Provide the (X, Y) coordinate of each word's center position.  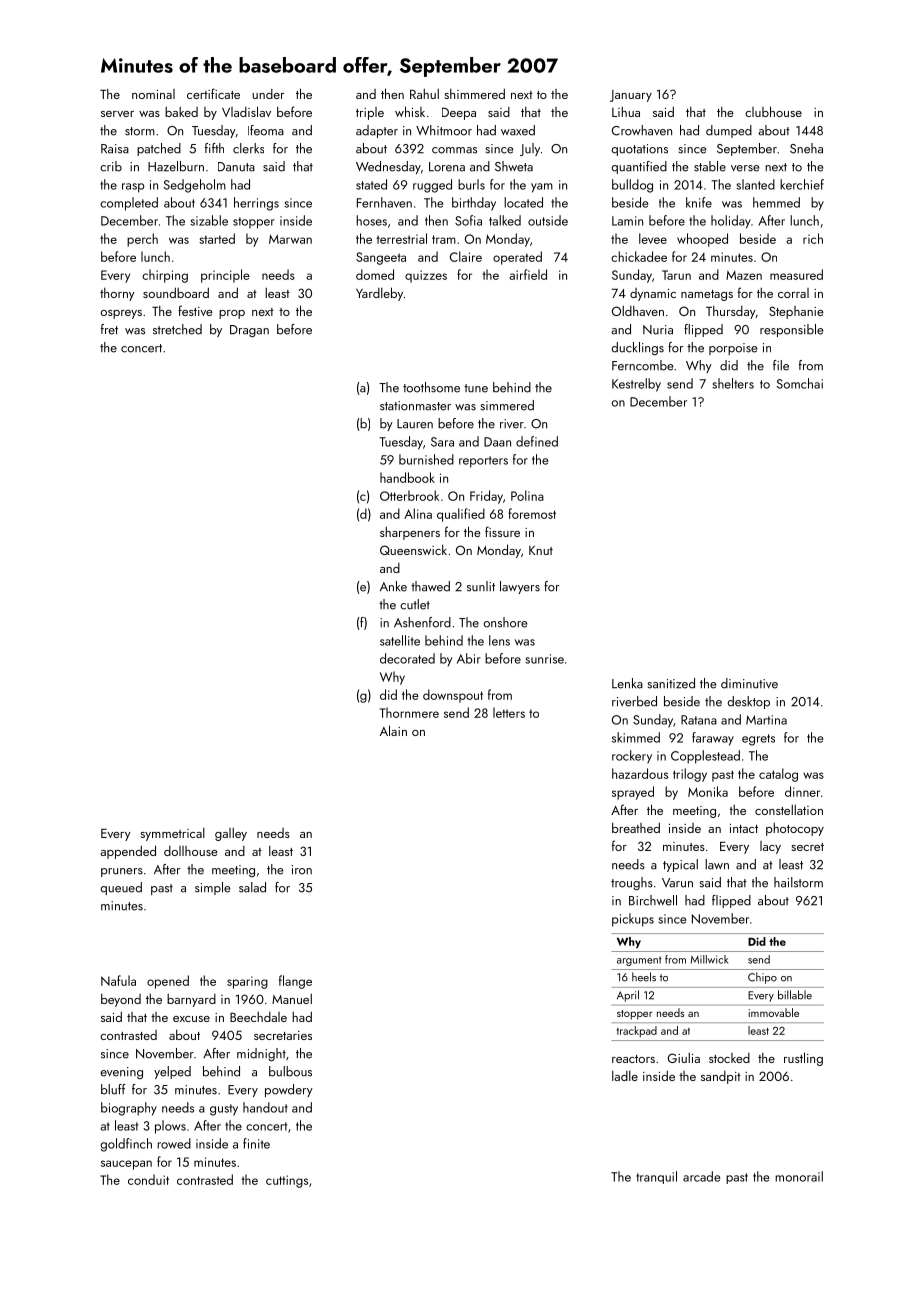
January (631, 96)
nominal (153, 94)
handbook (407, 477)
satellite (400, 640)
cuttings (287, 1181)
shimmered (474, 93)
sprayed (633, 793)
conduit (148, 1179)
